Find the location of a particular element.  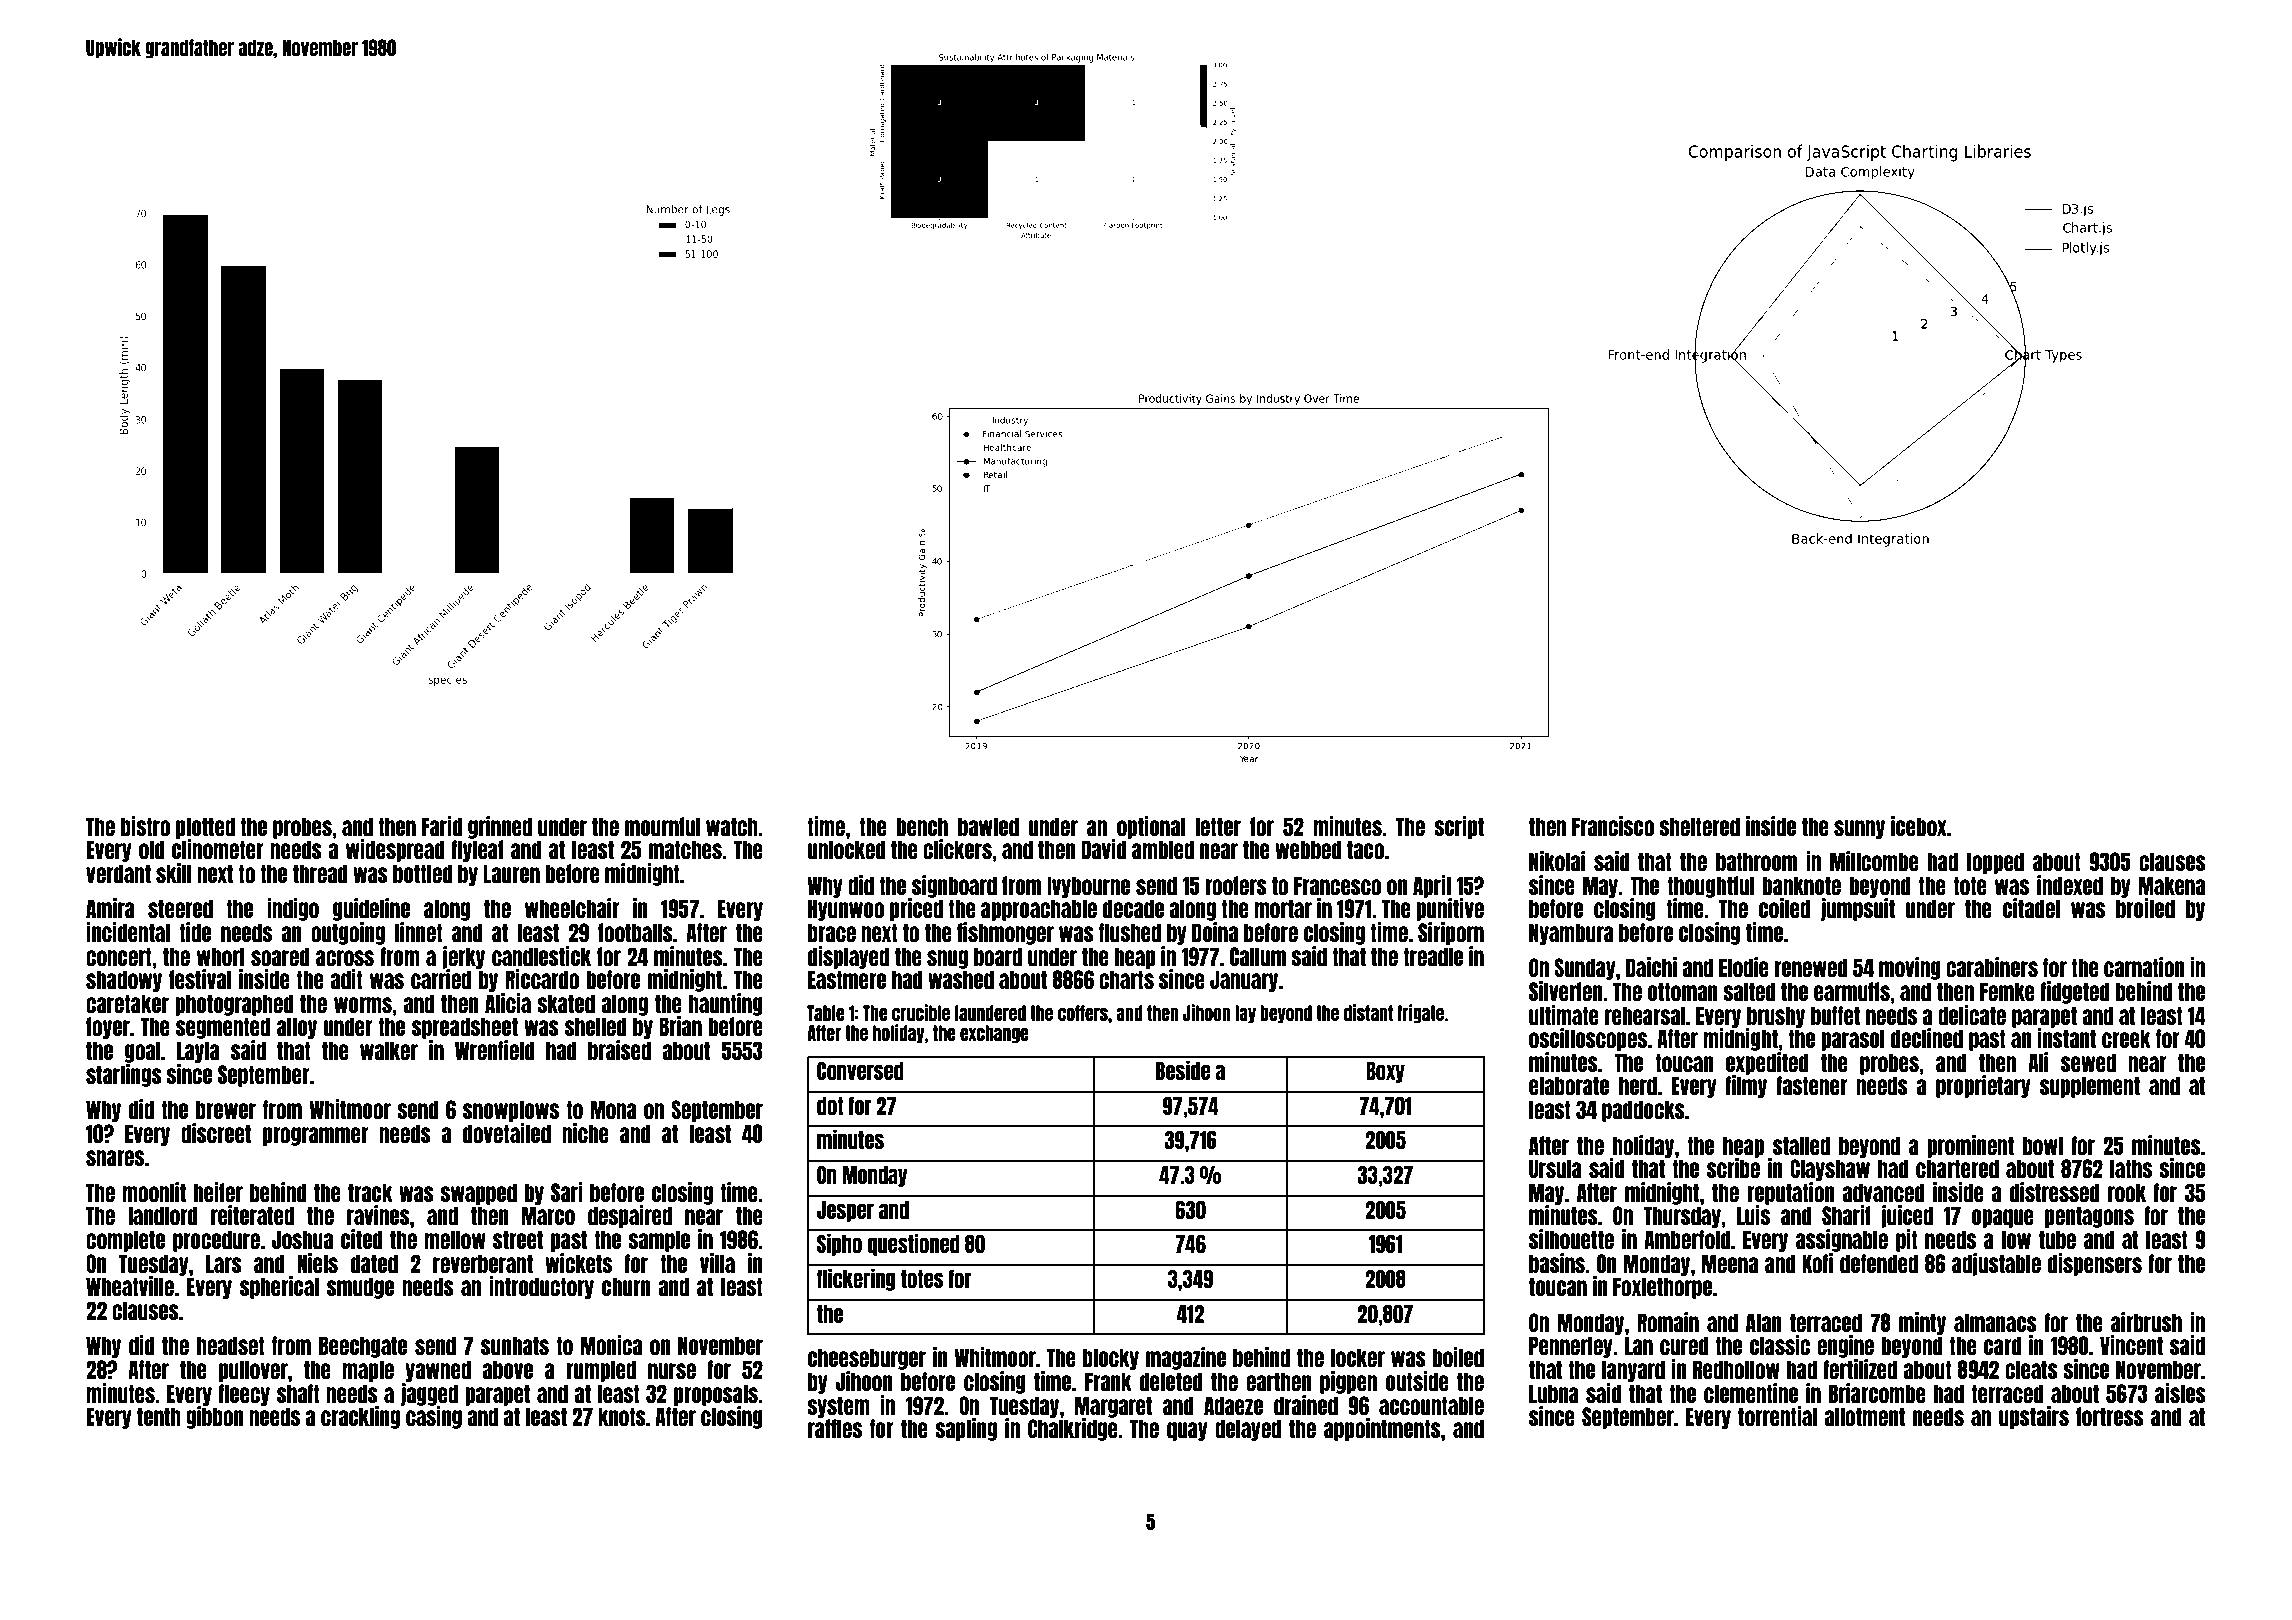

icebox is located at coordinates (1919, 826).
